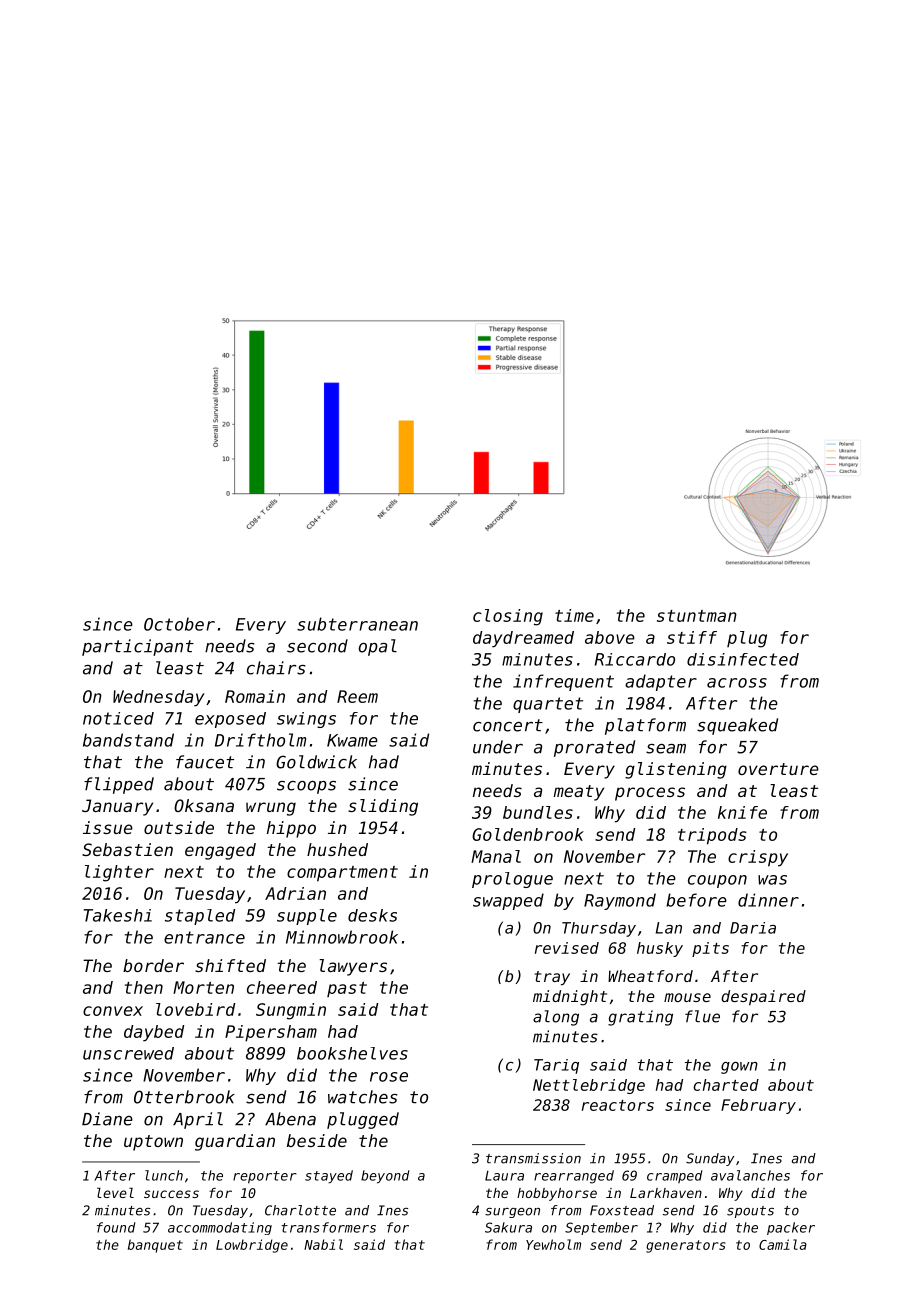  Describe the element at coordinates (512, 1213) in the document. I see `surgeon` at that location.
